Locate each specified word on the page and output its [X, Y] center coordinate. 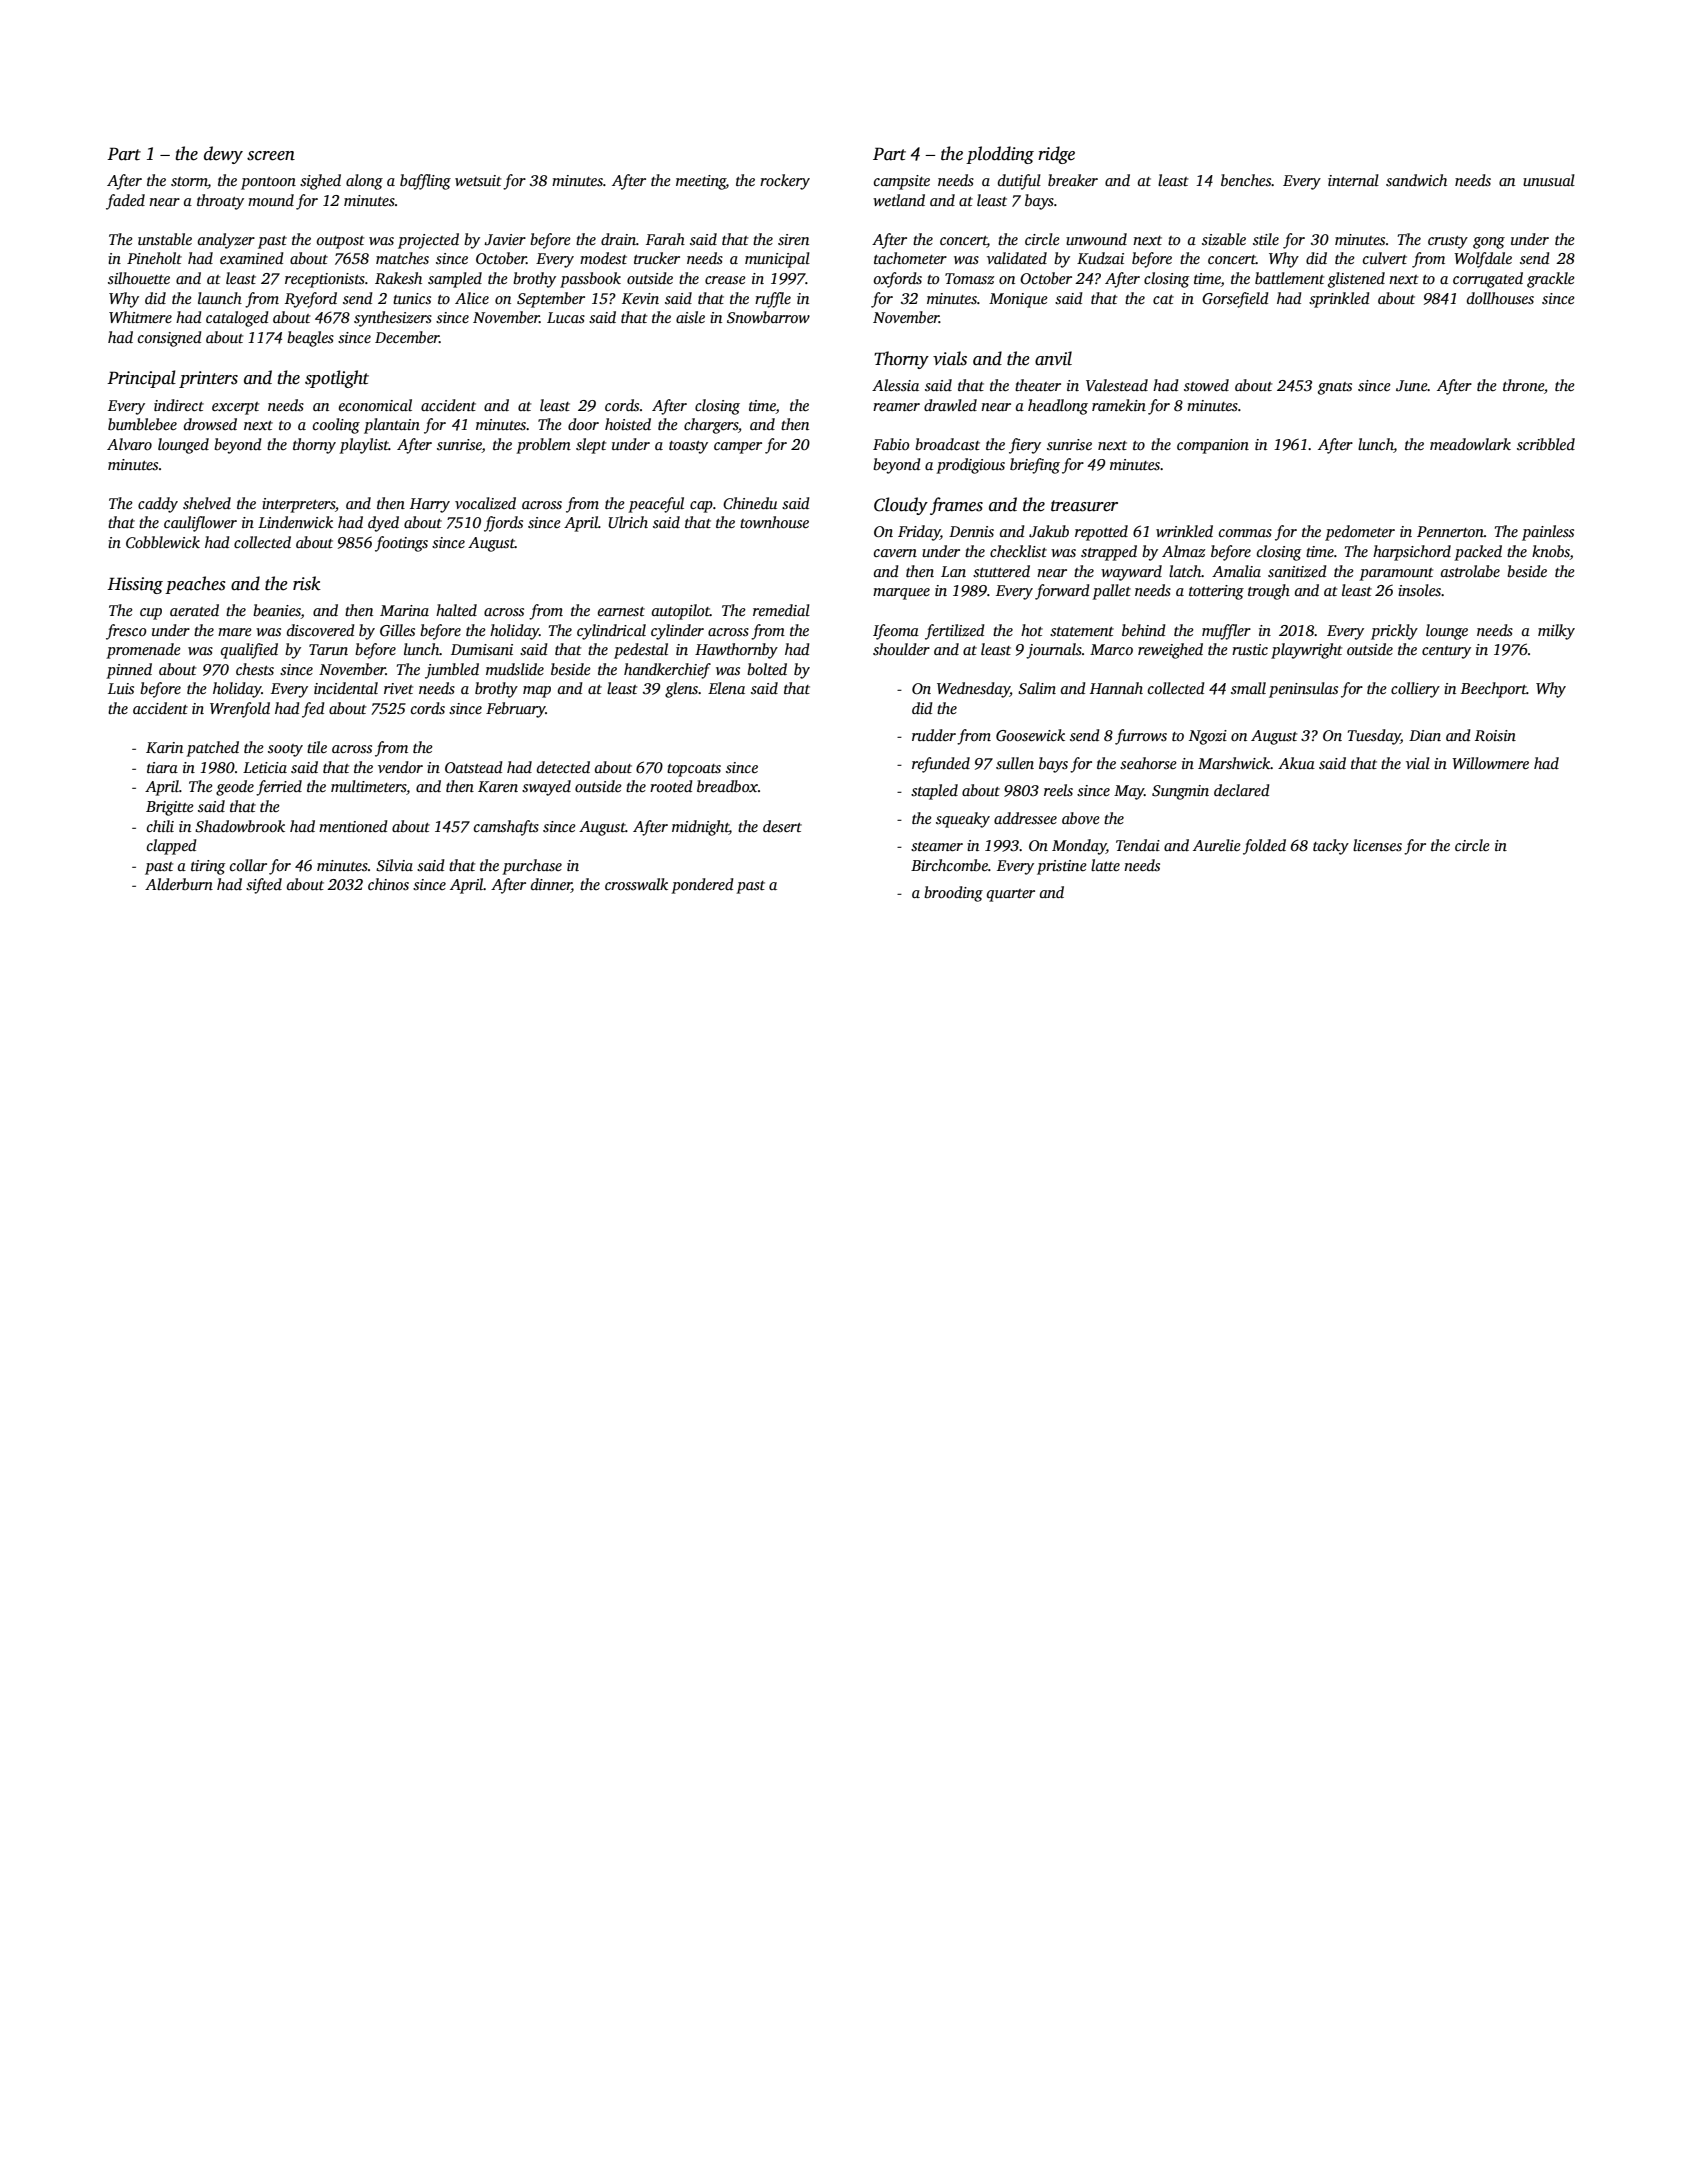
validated [1017, 258]
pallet [1111, 592]
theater [1038, 385]
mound [271, 200]
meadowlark [1470, 444]
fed [313, 710]
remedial [781, 610]
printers [208, 379]
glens [681, 690]
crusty [1448, 242]
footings [401, 544]
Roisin [1495, 736]
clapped [172, 847]
